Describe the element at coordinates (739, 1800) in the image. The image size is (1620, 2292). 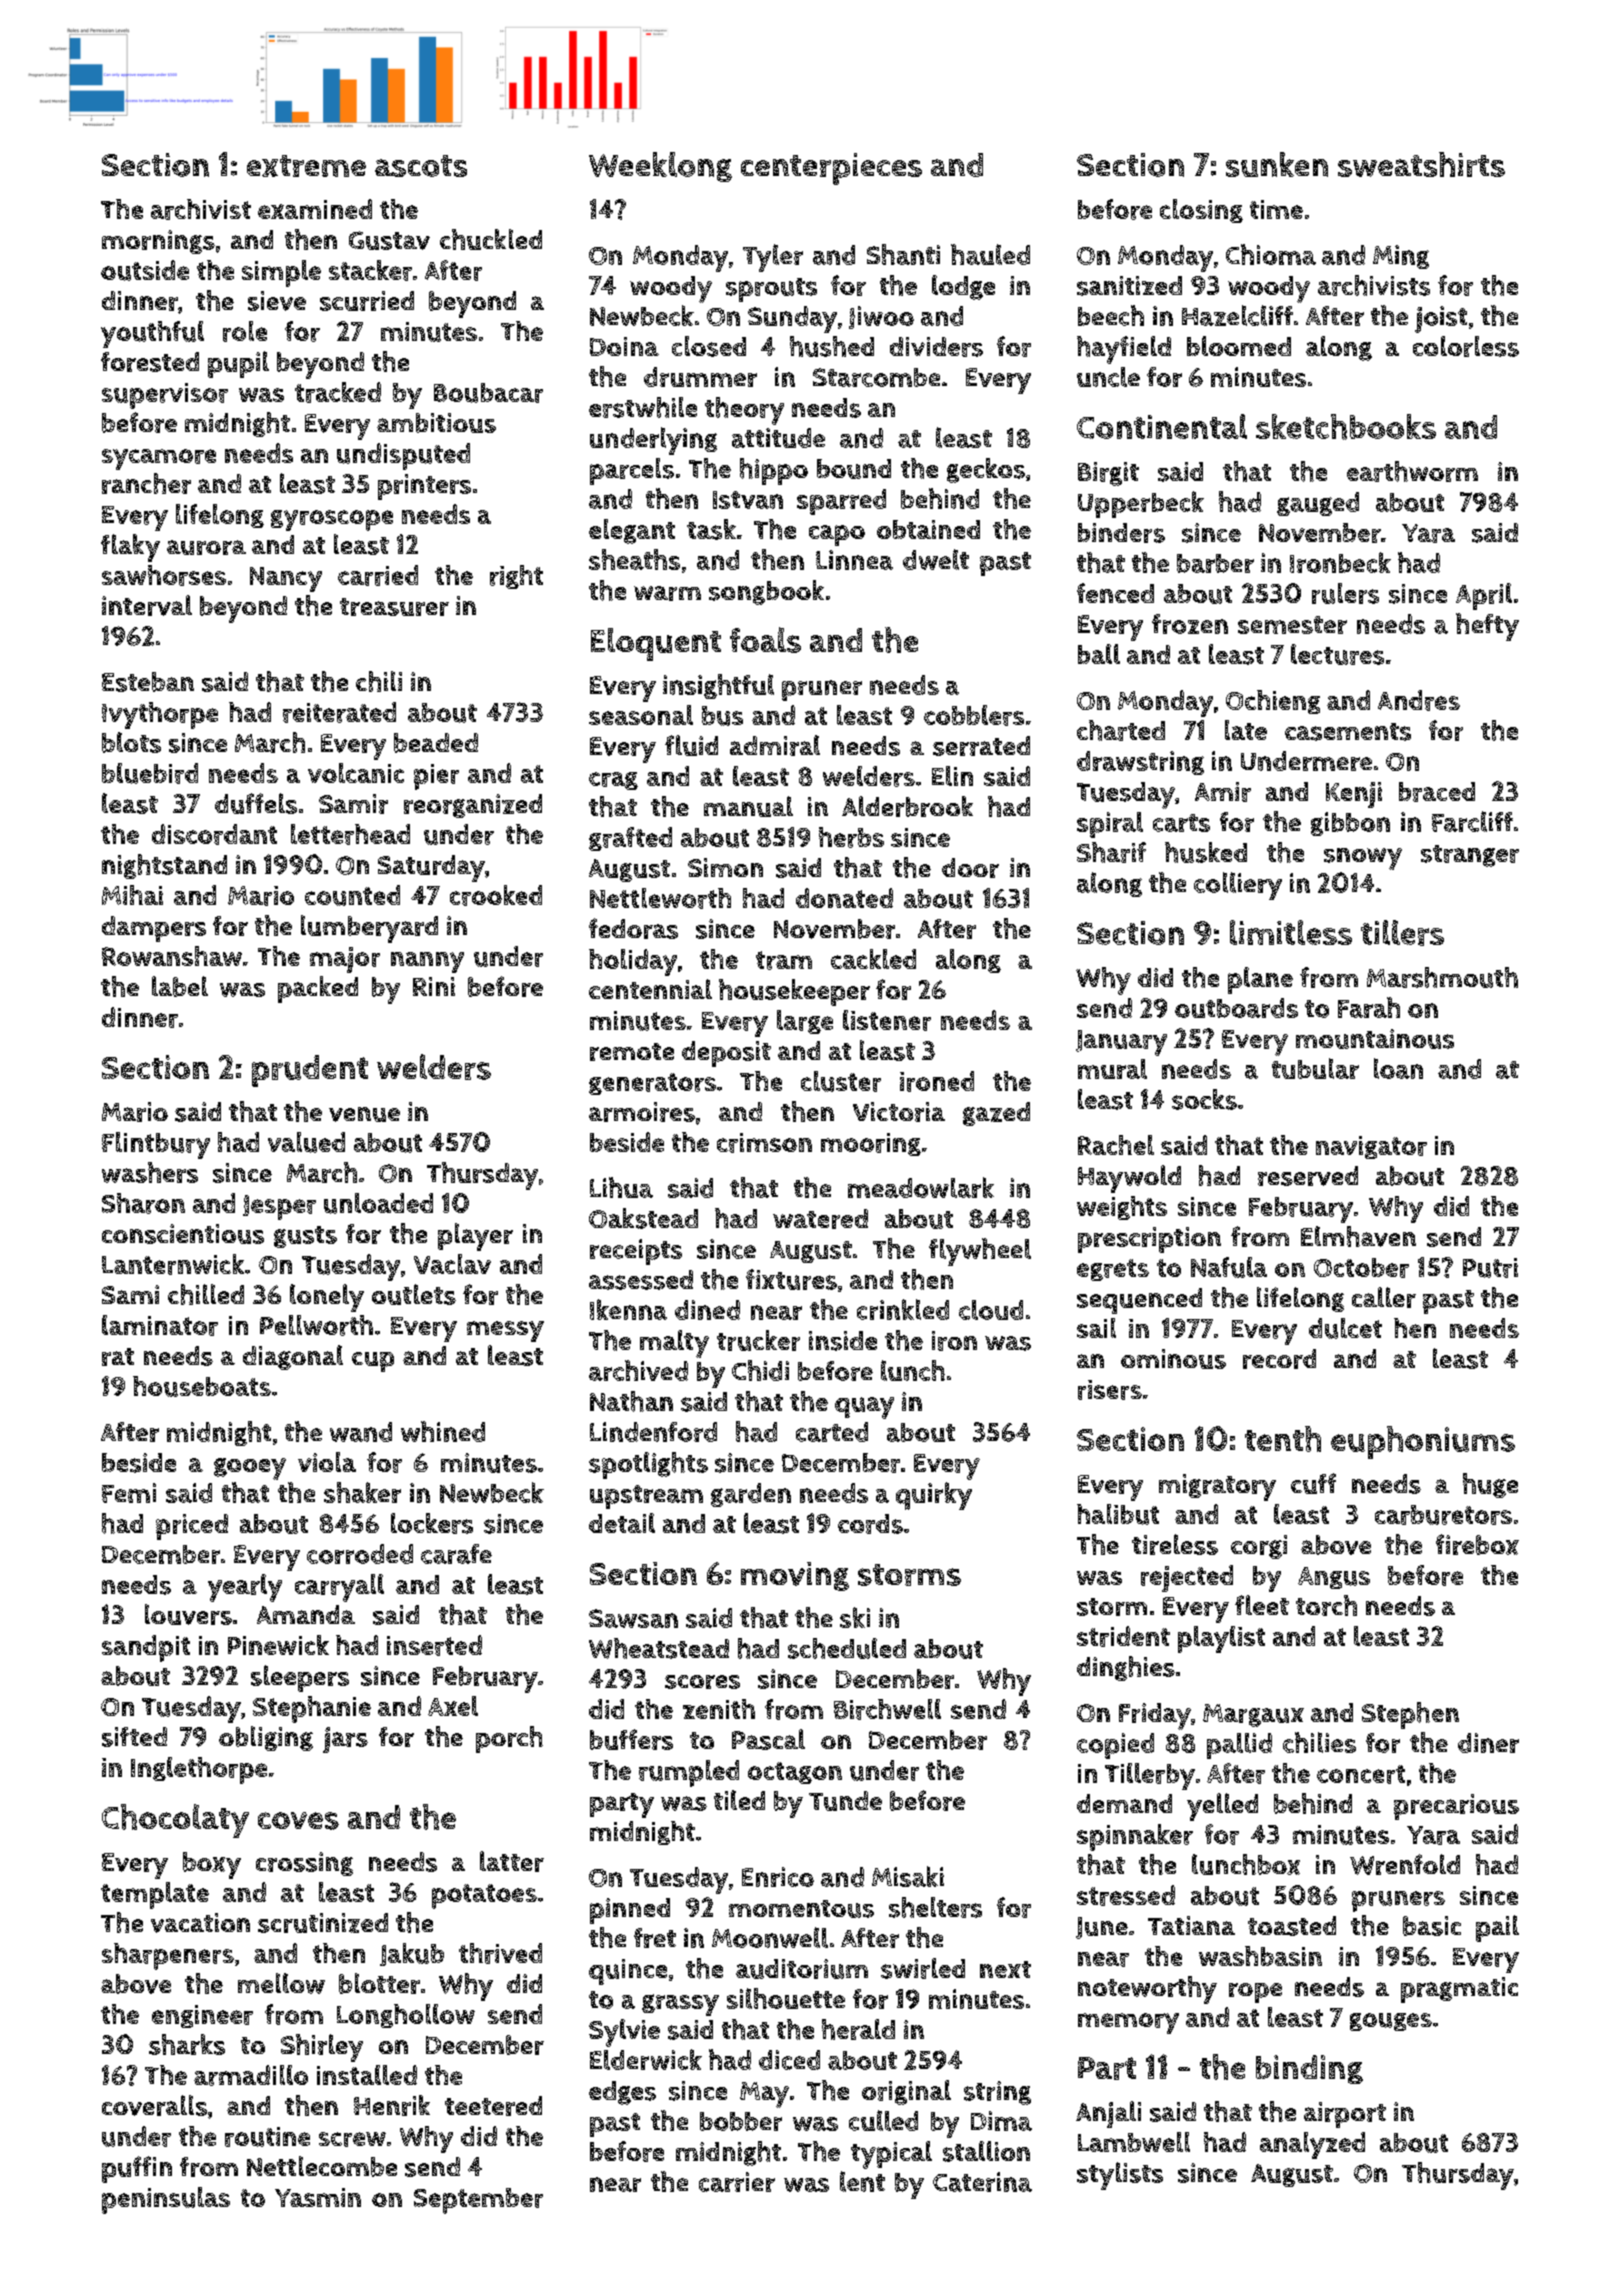
I see `tiled` at that location.
